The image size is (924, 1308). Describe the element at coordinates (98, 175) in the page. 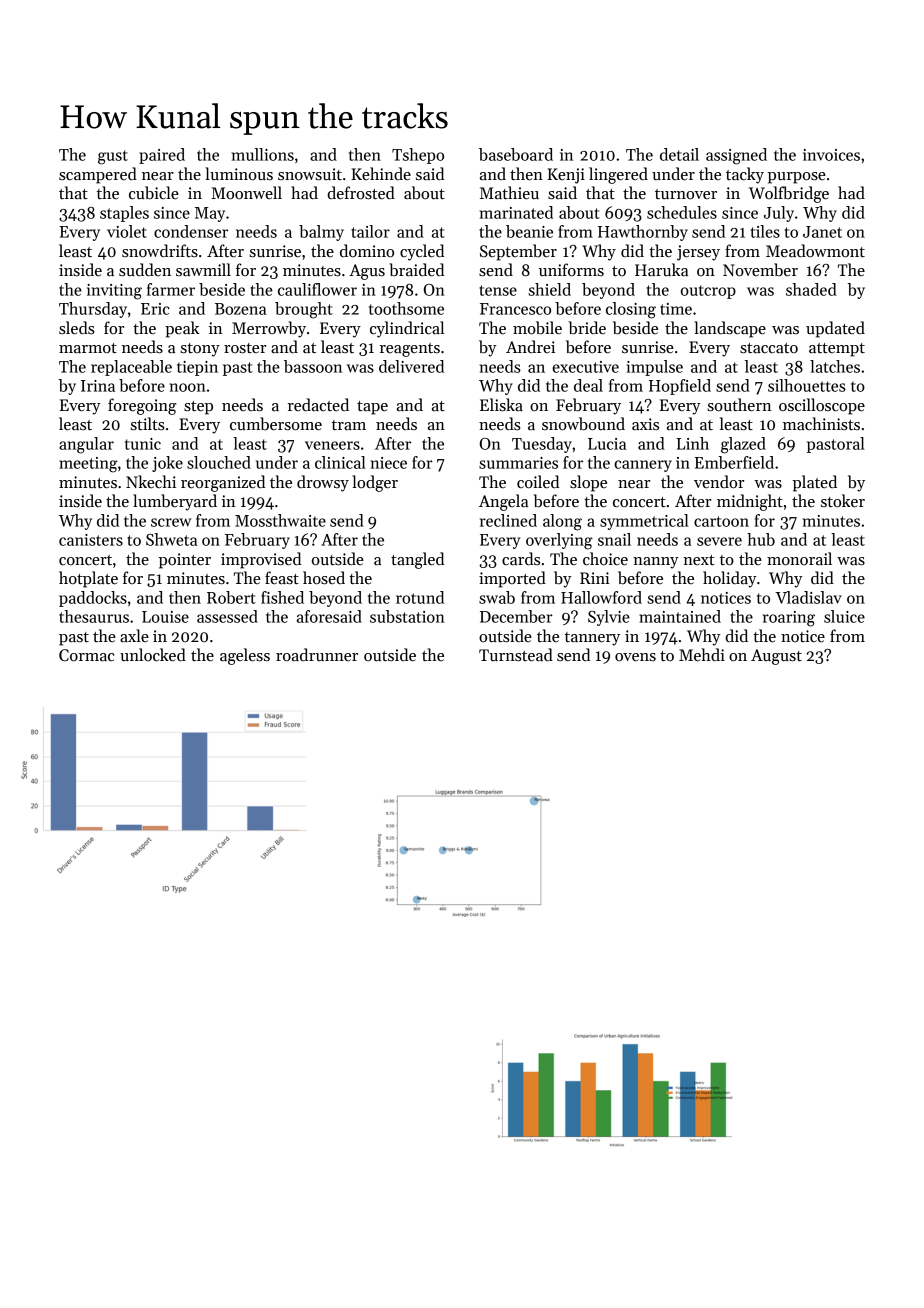

I see `scampered` at that location.
